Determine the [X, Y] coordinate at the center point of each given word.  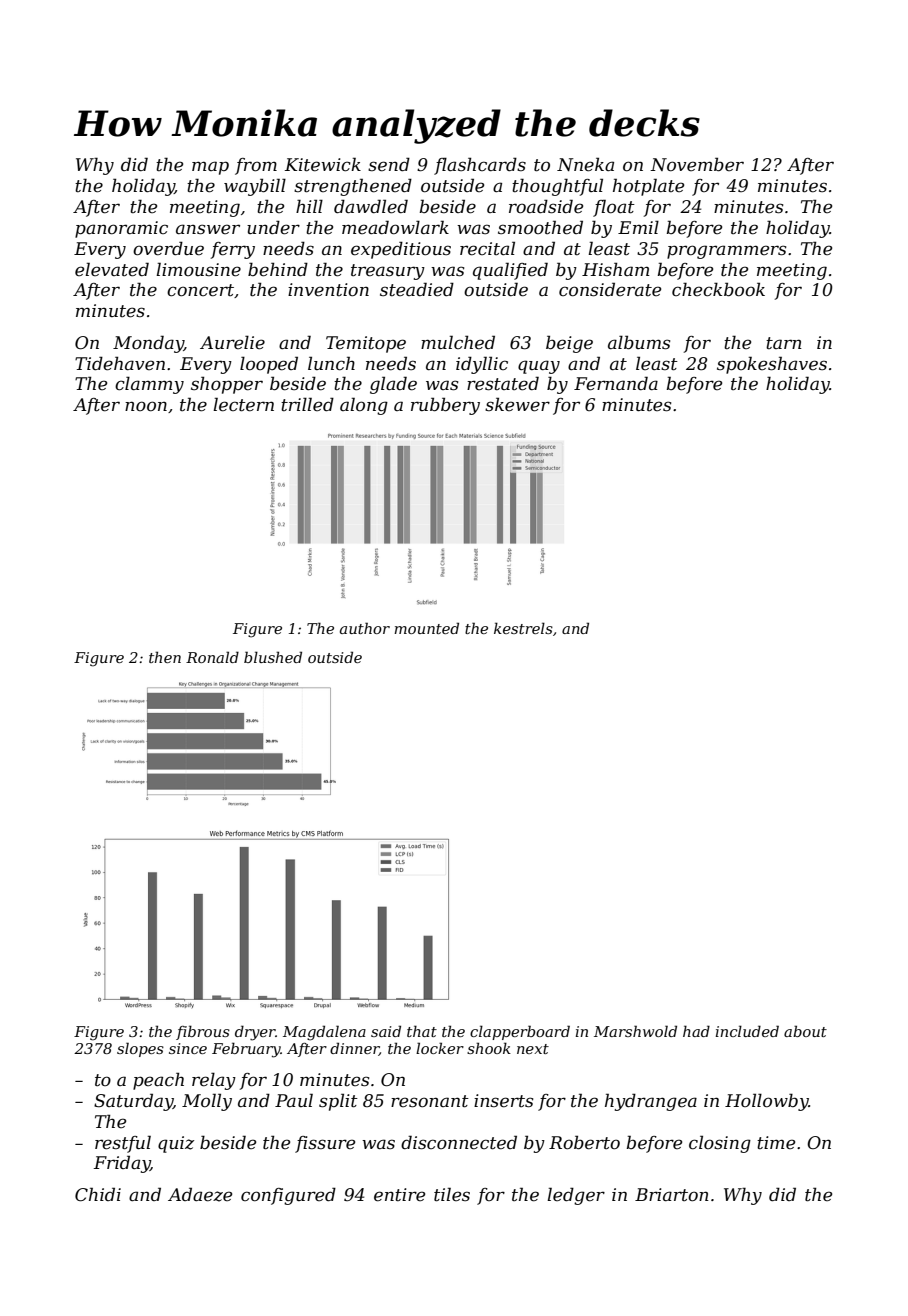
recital [487, 248]
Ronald [212, 657]
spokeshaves [772, 365]
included [747, 1031]
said [386, 1031]
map [210, 168]
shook [489, 1048]
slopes [140, 1049]
